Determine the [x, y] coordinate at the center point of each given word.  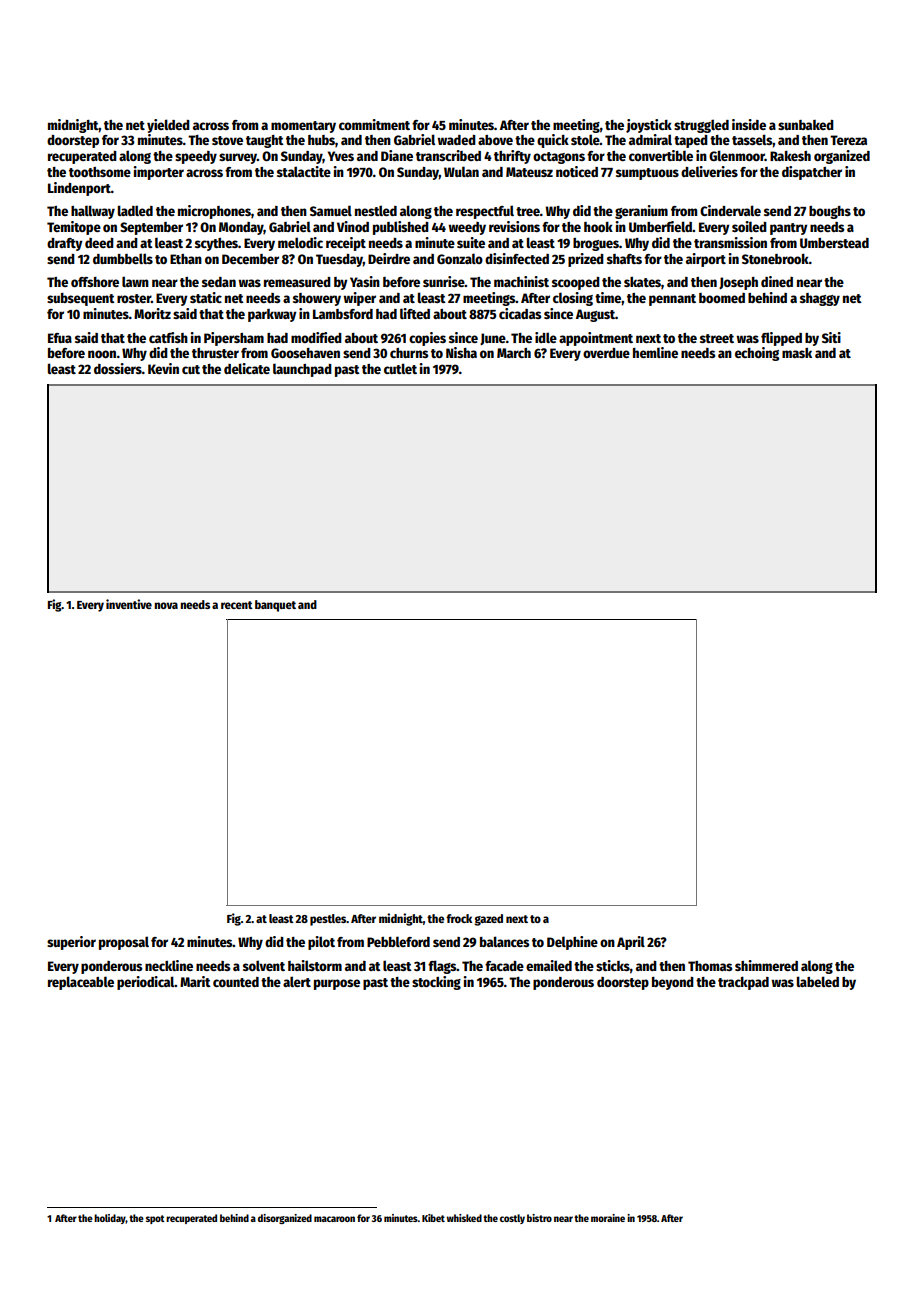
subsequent [81, 299]
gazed [488, 920]
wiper [359, 299]
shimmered [766, 965]
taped [691, 141]
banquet [275, 606]
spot [155, 1219]
